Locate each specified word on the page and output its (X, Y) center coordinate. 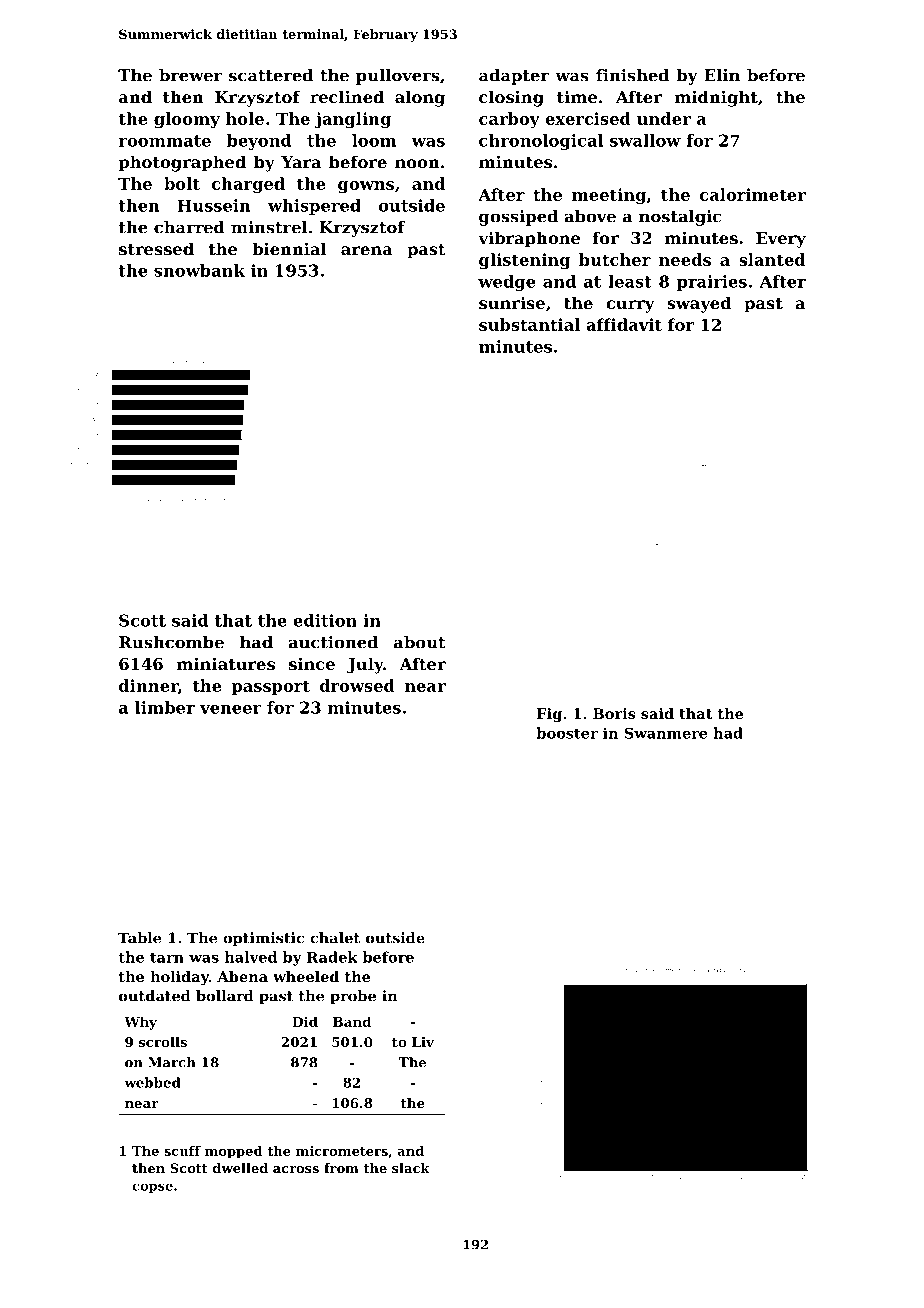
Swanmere (666, 733)
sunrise (512, 302)
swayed (699, 304)
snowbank (199, 270)
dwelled (240, 1168)
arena (367, 250)
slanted (772, 259)
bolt (182, 183)
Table (139, 938)
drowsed (357, 685)
